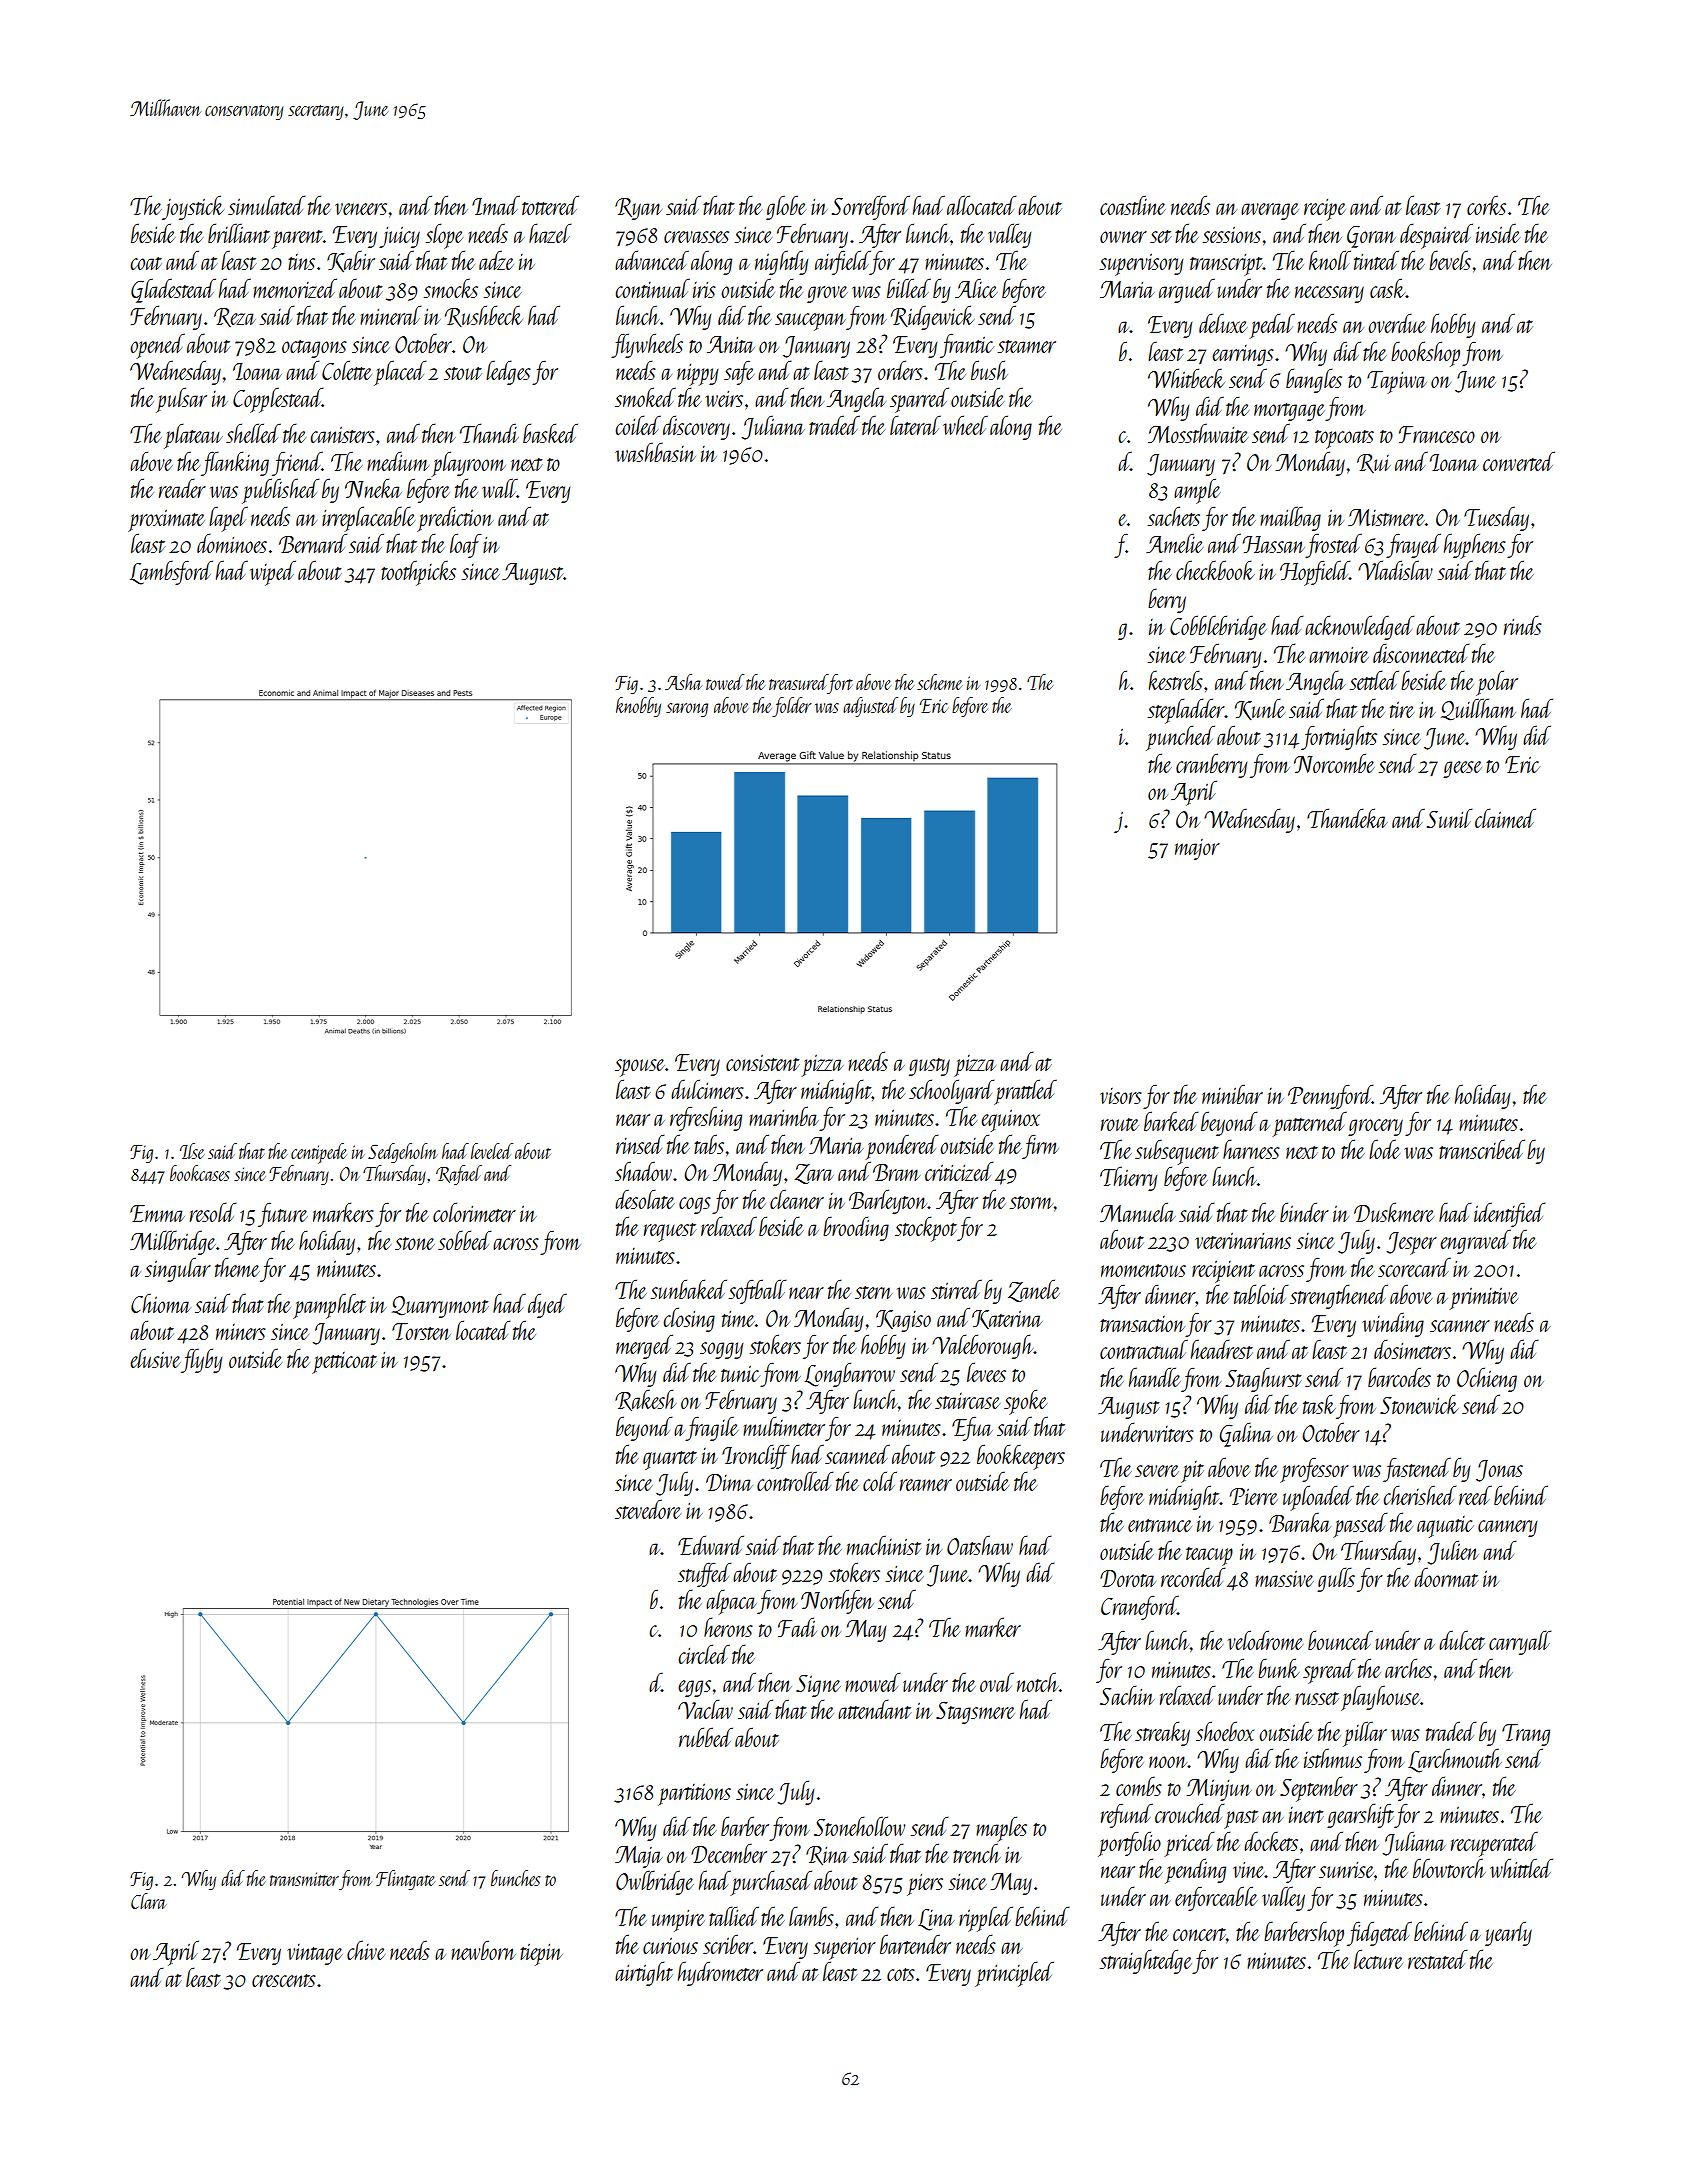 This document has height=2178, width=1683. I want to click on cots, so click(901, 1974).
